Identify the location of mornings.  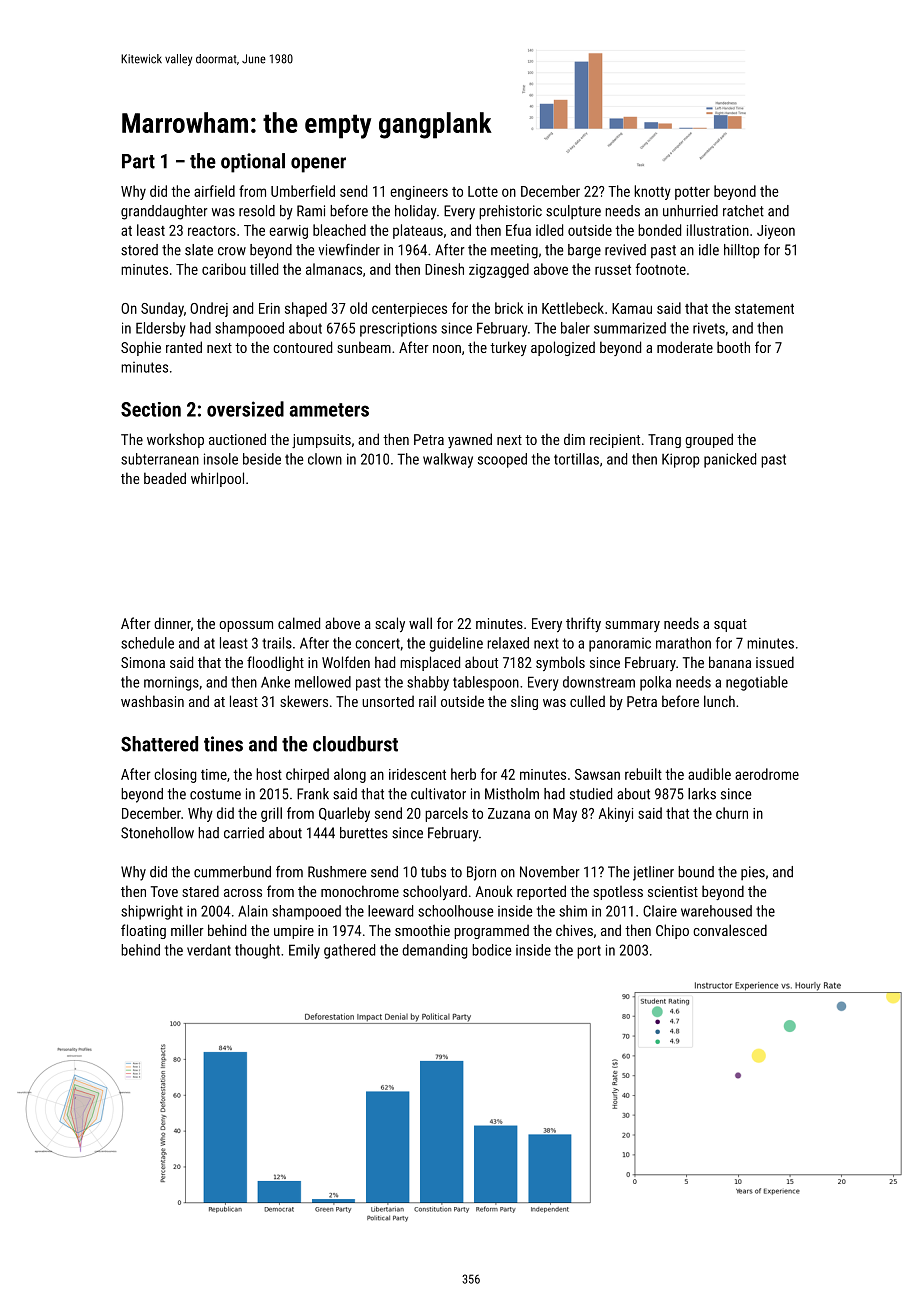
(171, 683).
